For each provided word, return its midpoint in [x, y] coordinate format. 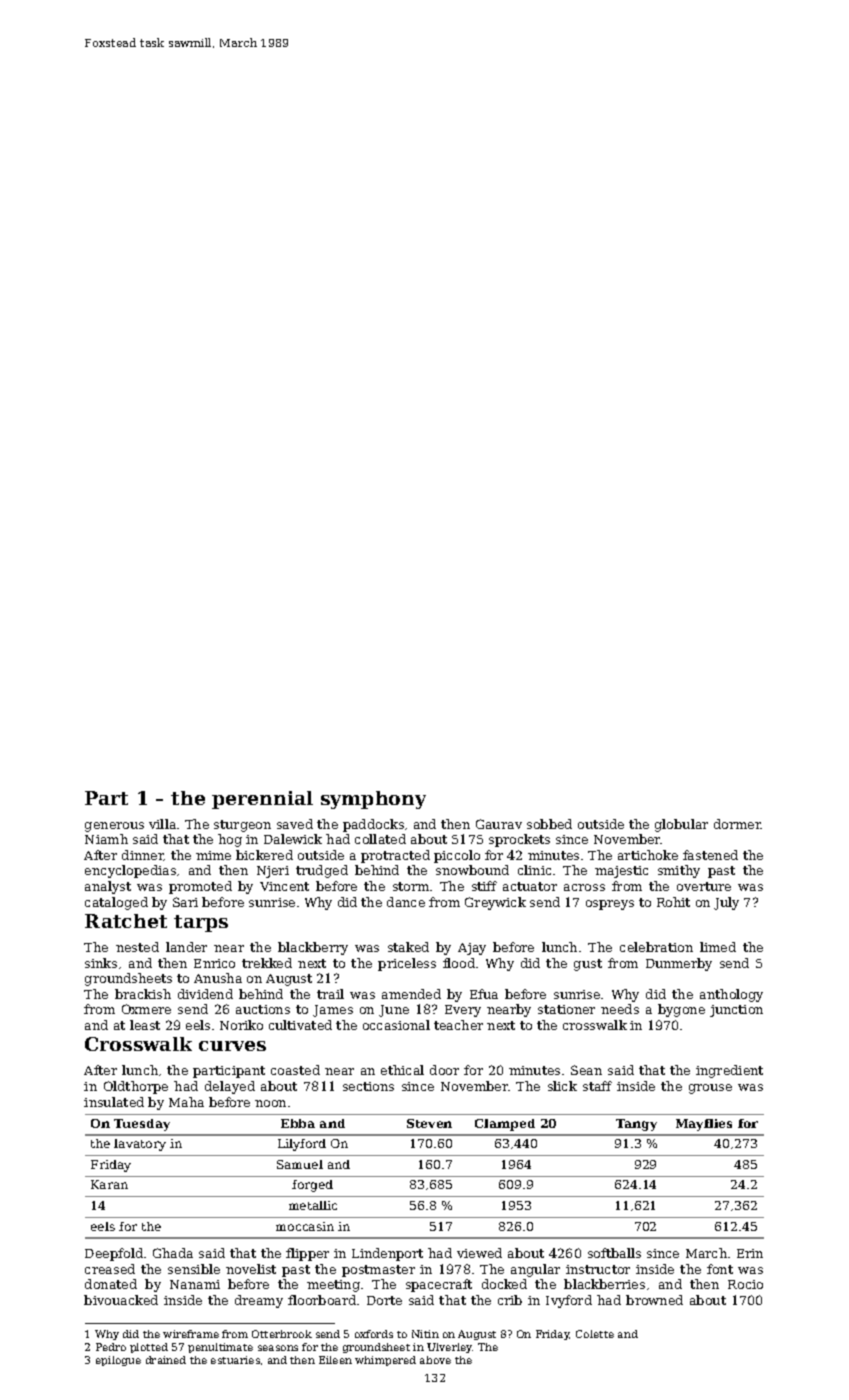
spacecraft [439, 1285]
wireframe [191, 1334]
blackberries [604, 1284]
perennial [262, 800]
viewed [479, 1253]
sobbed [549, 824]
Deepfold [114, 1254]
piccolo [457, 856]
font [720, 1269]
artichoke [648, 855]
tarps [201, 923]
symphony [373, 800]
